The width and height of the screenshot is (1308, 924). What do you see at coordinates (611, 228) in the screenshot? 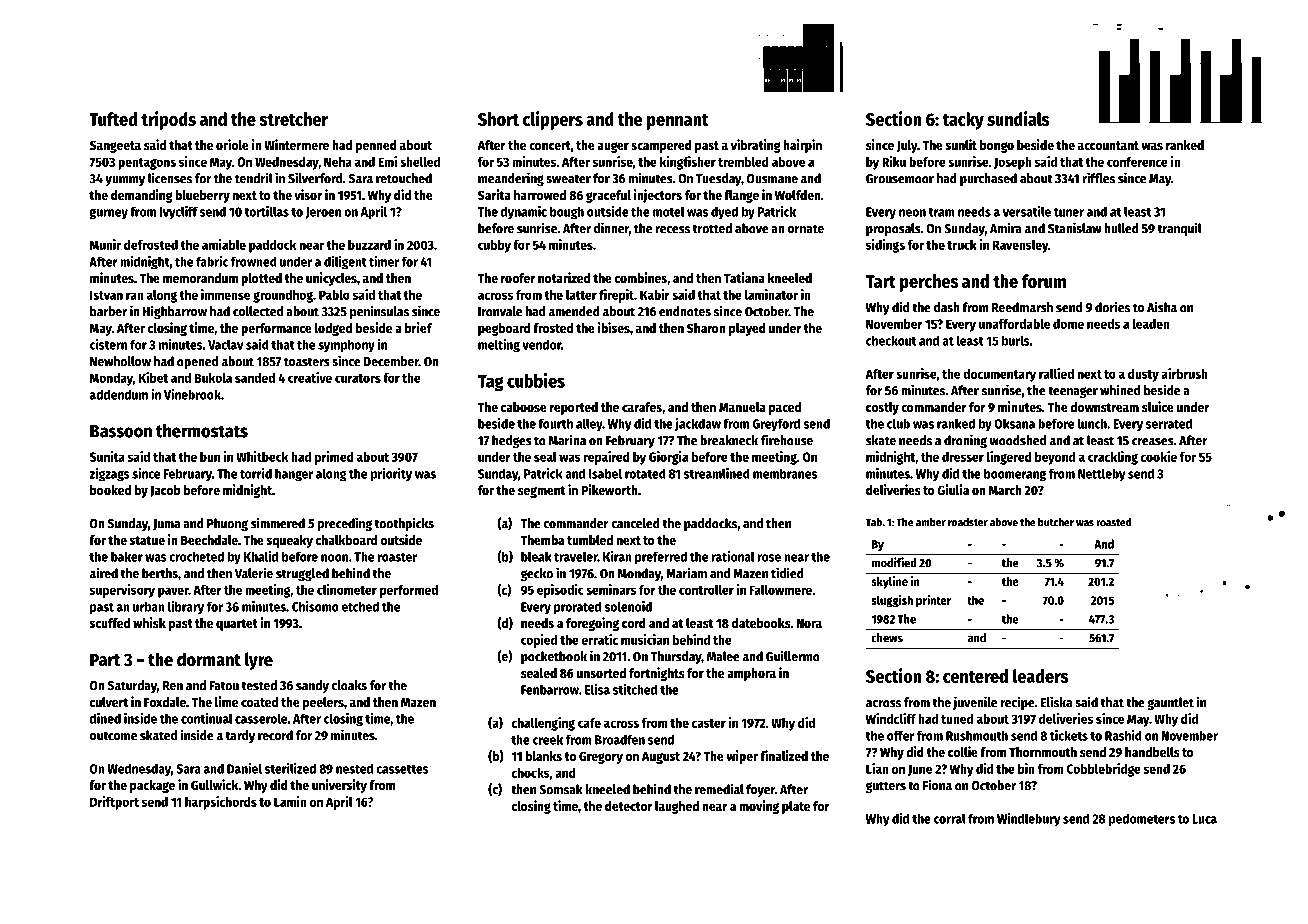
I see `dinner` at bounding box center [611, 228].
